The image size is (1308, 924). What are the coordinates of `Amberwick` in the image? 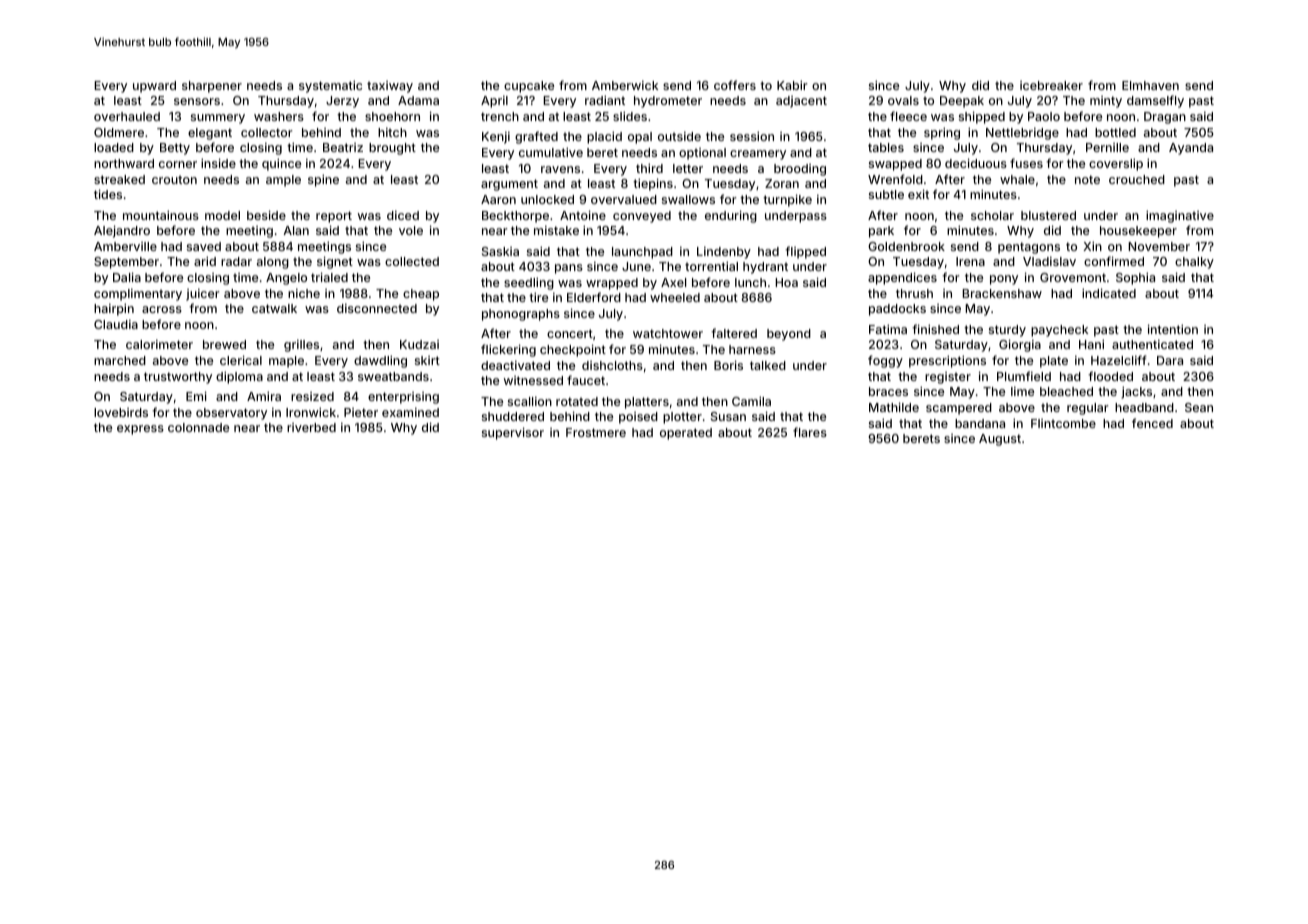 It's located at (625, 85).
